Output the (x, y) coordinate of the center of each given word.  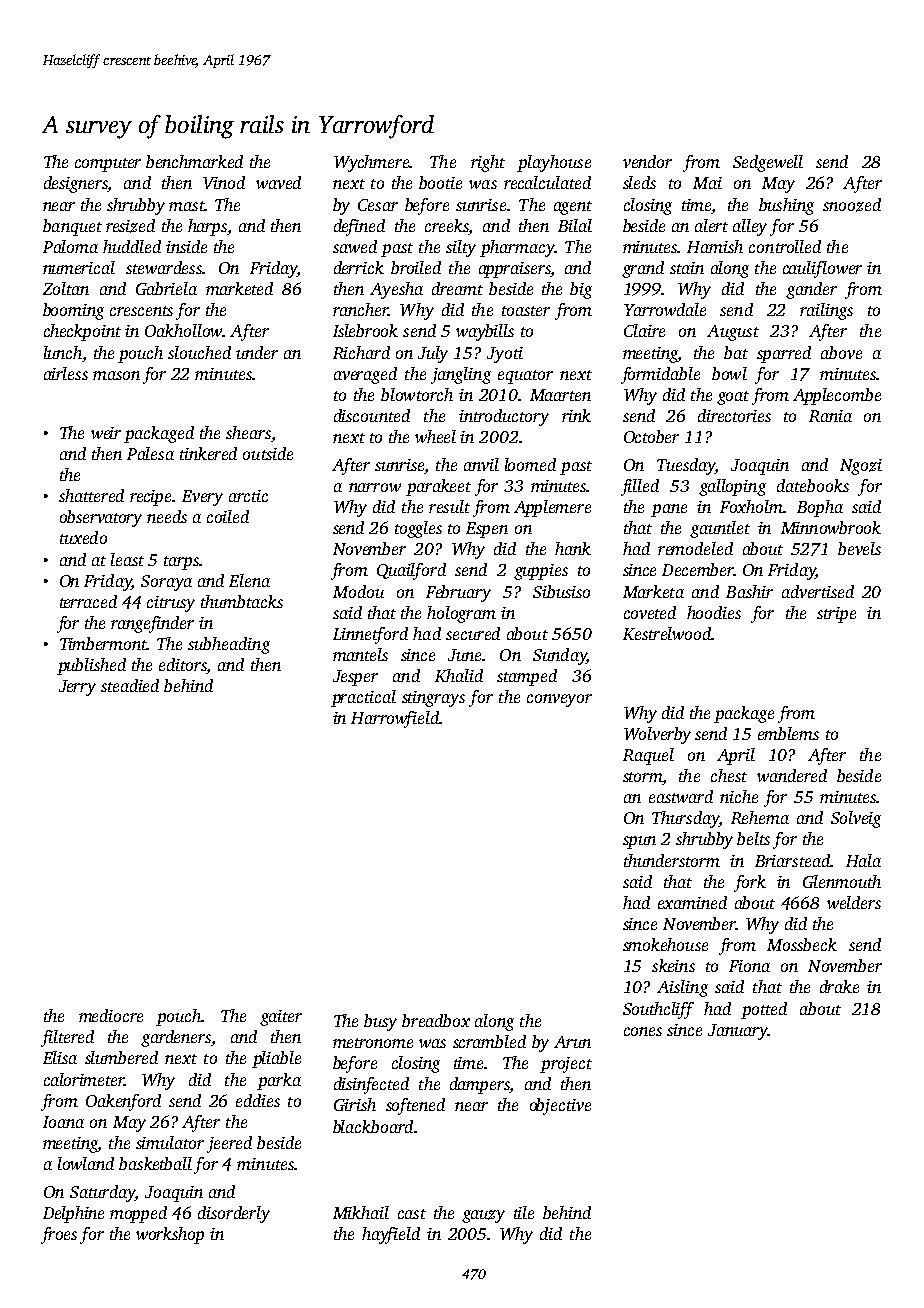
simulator (170, 1142)
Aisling (682, 988)
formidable (660, 375)
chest (729, 775)
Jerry (77, 688)
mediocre (111, 1015)
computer (108, 165)
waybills (485, 332)
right (488, 163)
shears (248, 432)
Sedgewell (768, 163)
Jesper (355, 678)
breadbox (436, 1020)
